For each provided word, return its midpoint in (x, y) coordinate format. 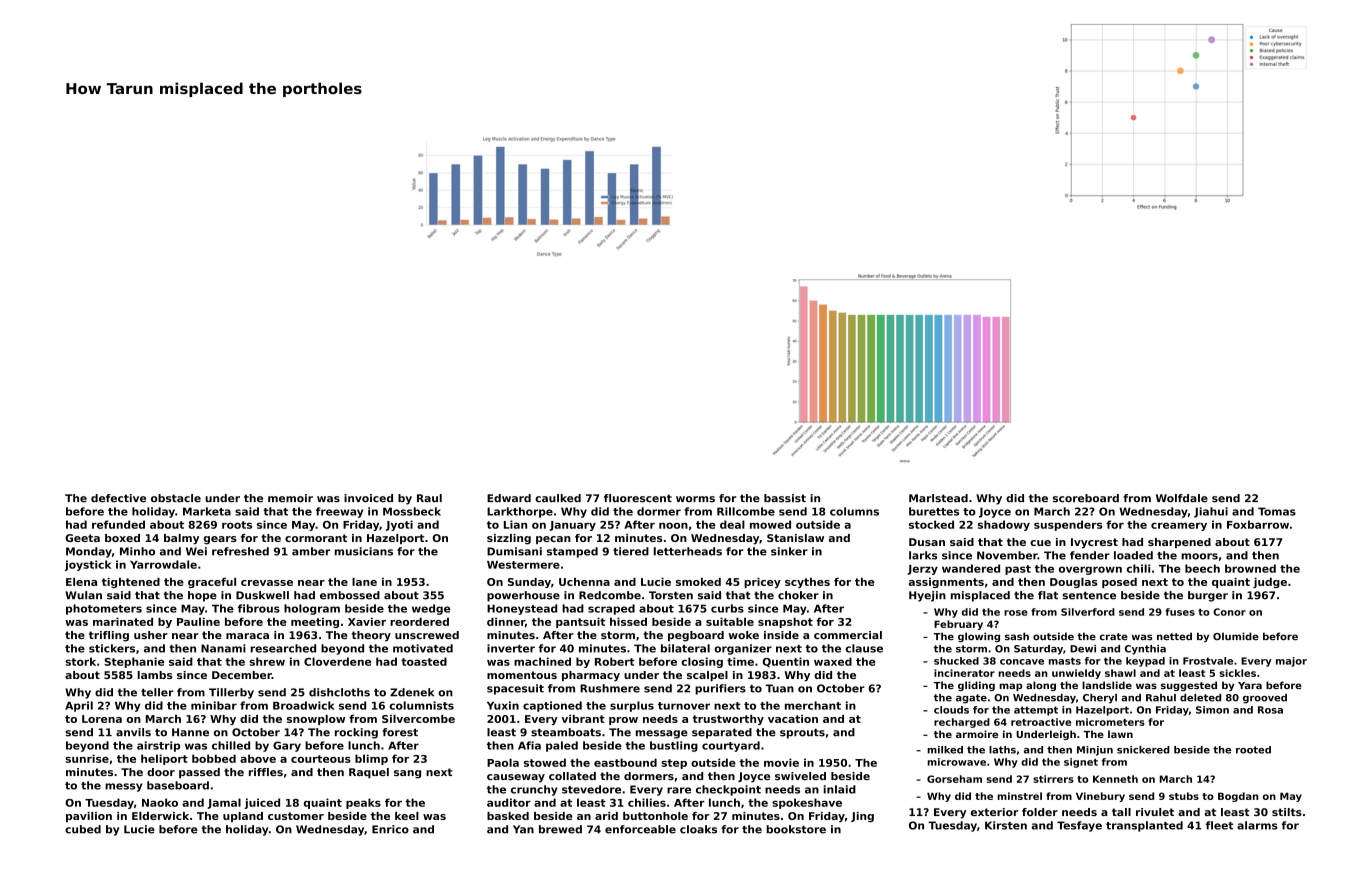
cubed (83, 829)
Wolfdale (1182, 498)
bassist (785, 498)
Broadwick (304, 705)
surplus (632, 706)
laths (1002, 750)
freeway (339, 512)
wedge (431, 609)
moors (1200, 556)
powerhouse (523, 596)
